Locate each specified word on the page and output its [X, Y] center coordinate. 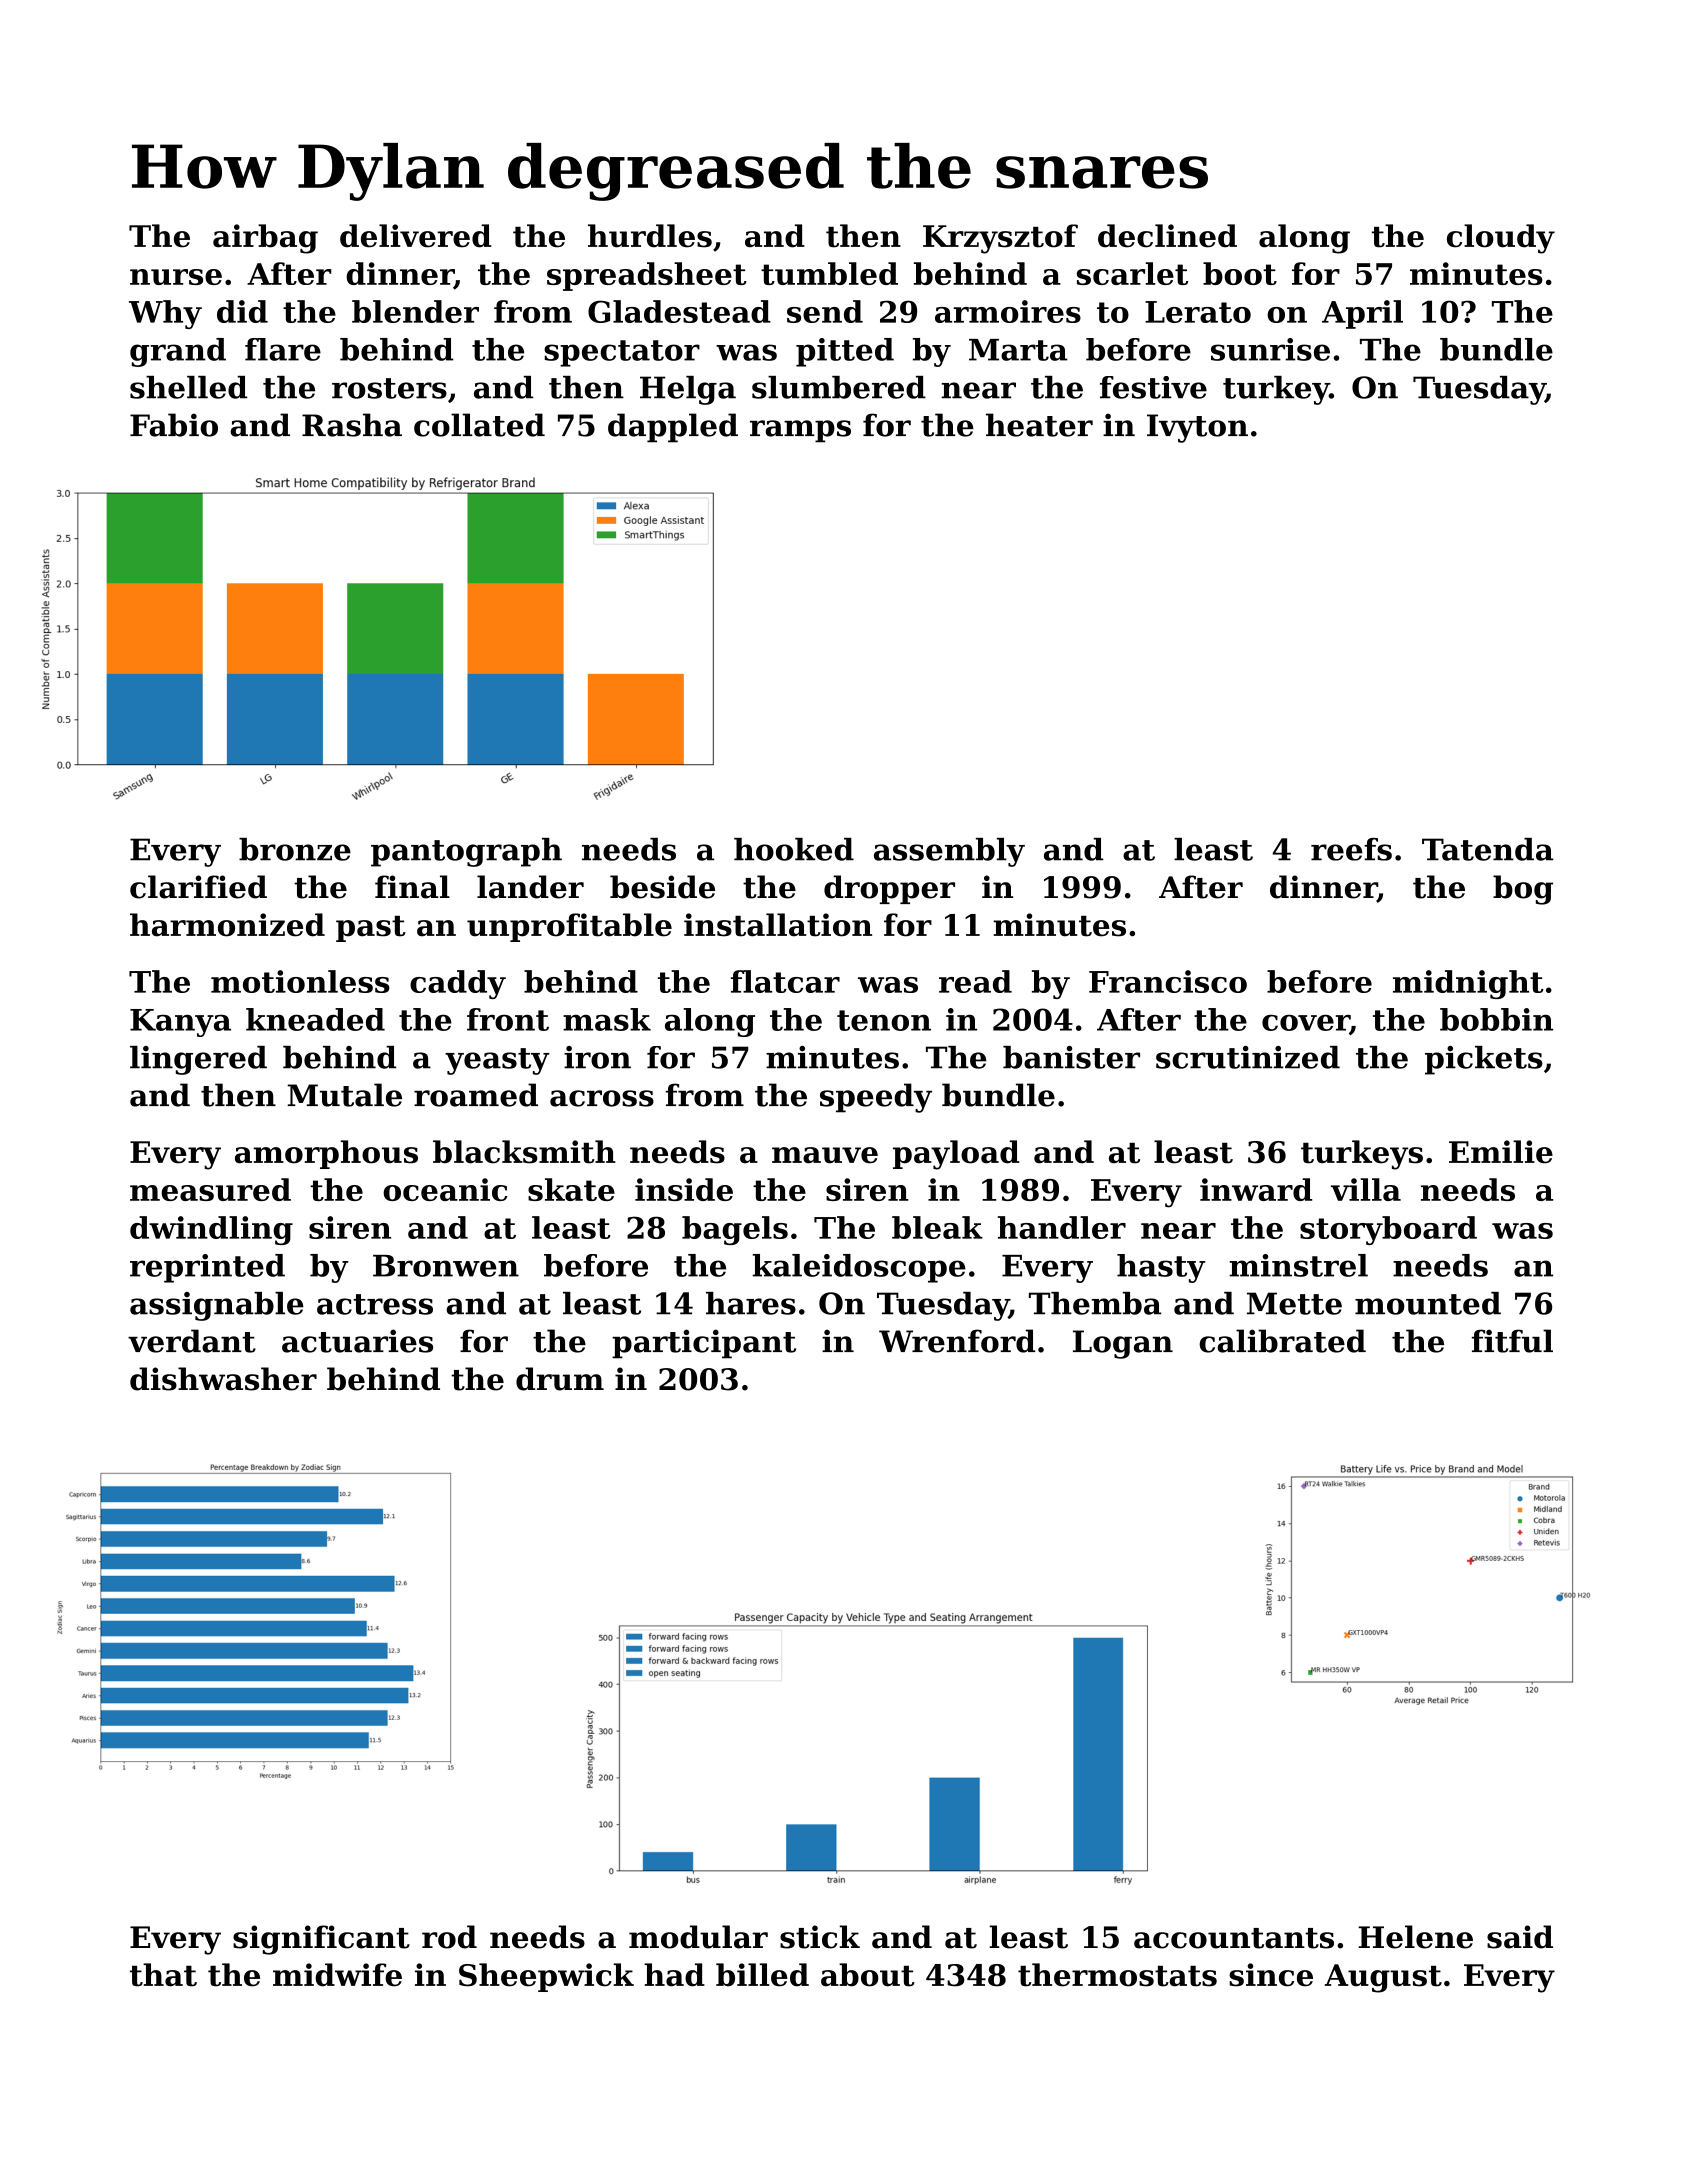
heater [1039, 425]
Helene [1416, 1937]
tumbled [829, 273]
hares [751, 1303]
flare [283, 349]
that [163, 1975]
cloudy [1501, 239]
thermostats [1117, 1975]
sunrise [1270, 349]
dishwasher [223, 1379]
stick [820, 1937]
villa [1366, 1189]
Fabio [174, 425]
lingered [198, 1060]
